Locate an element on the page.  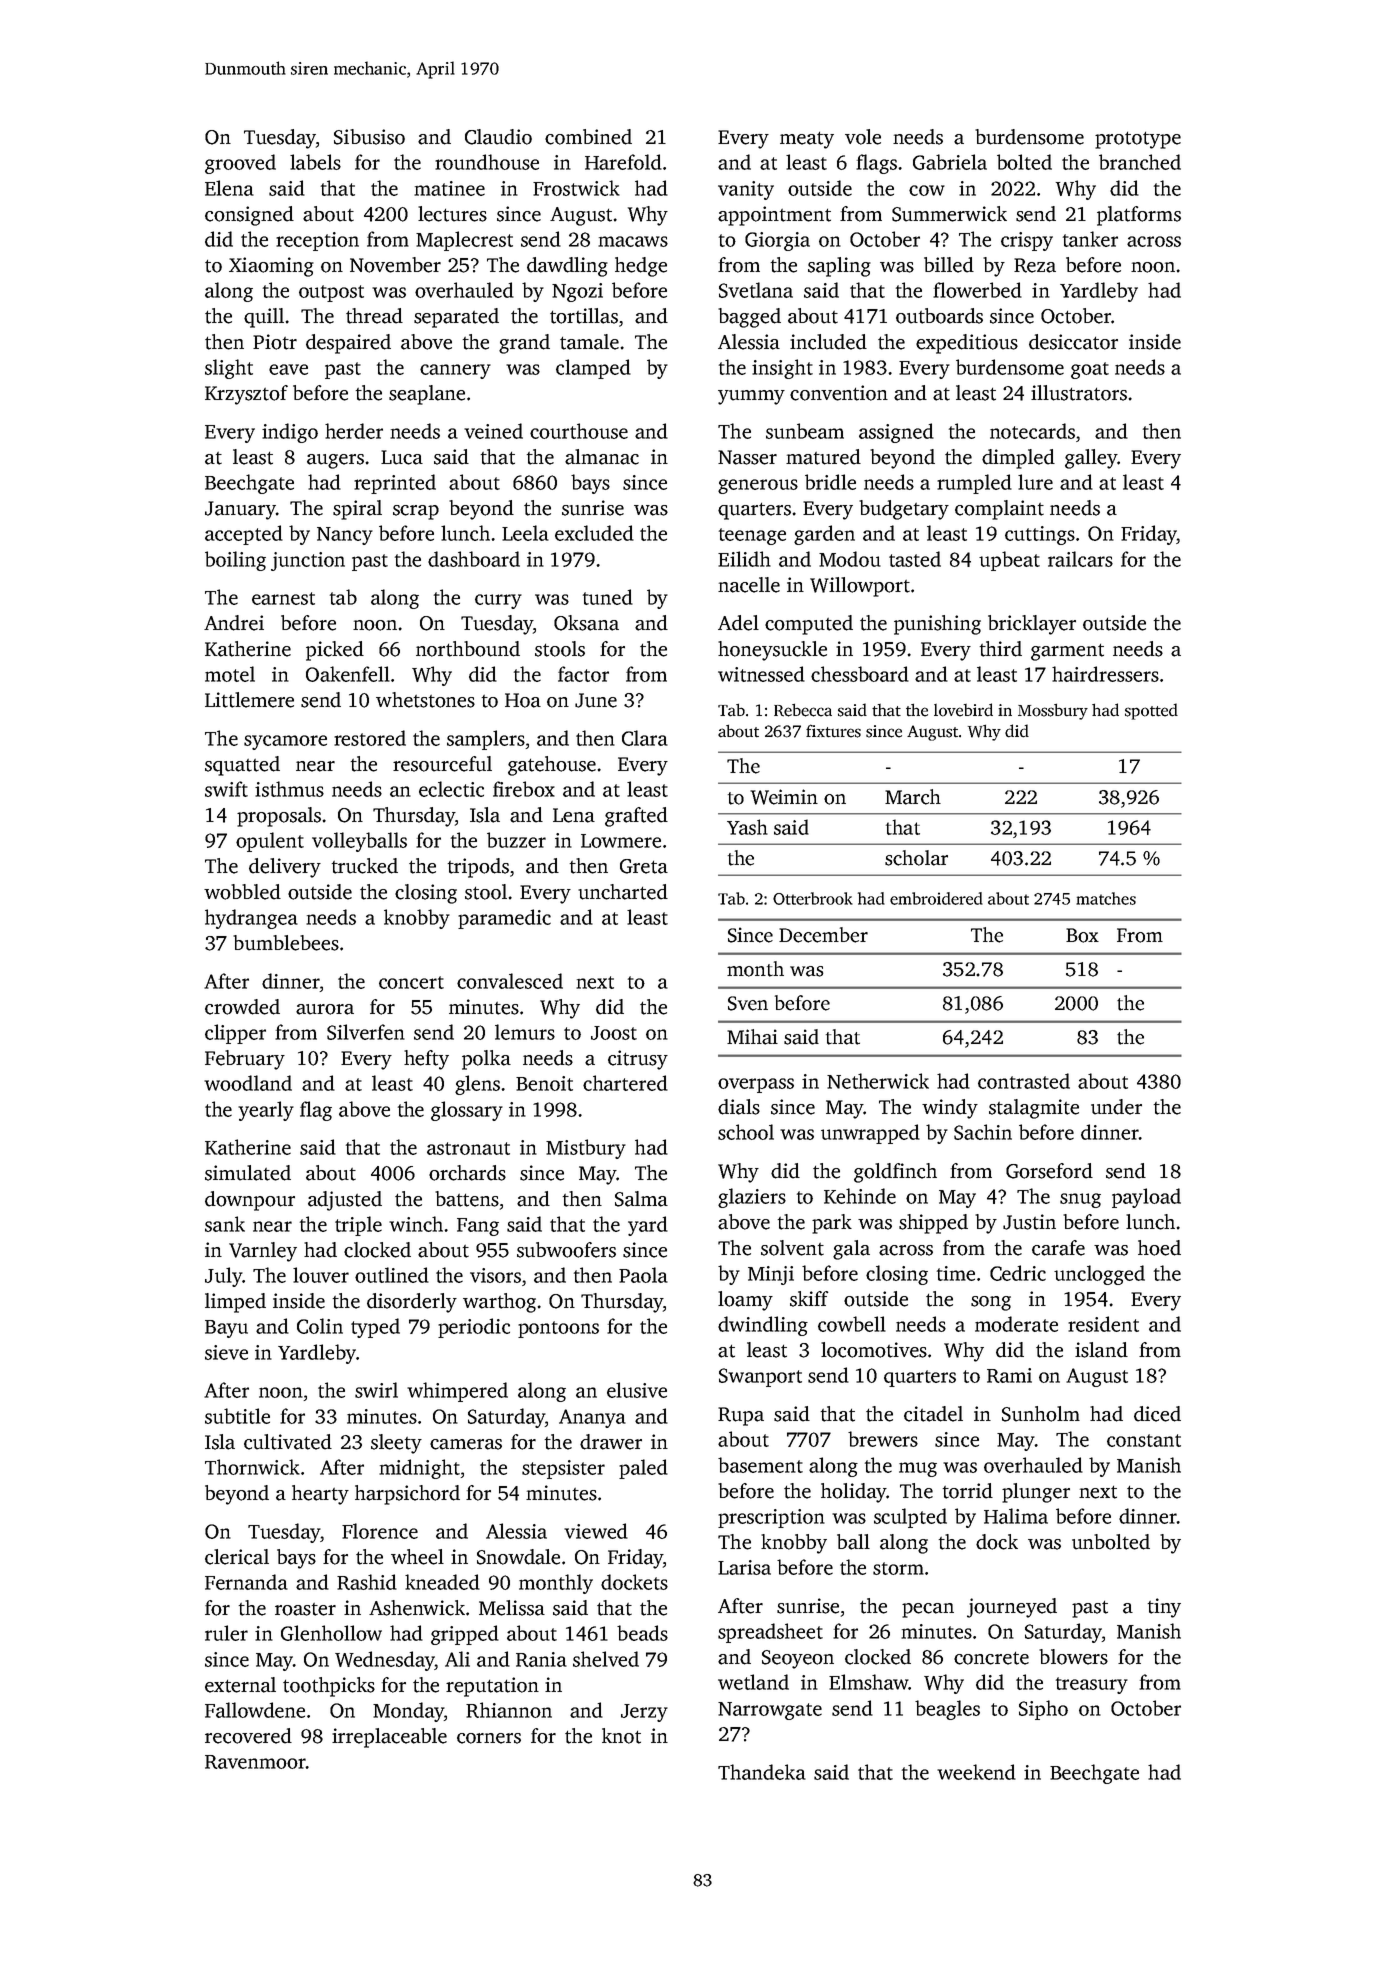
Narrowgate is located at coordinates (770, 1711).
